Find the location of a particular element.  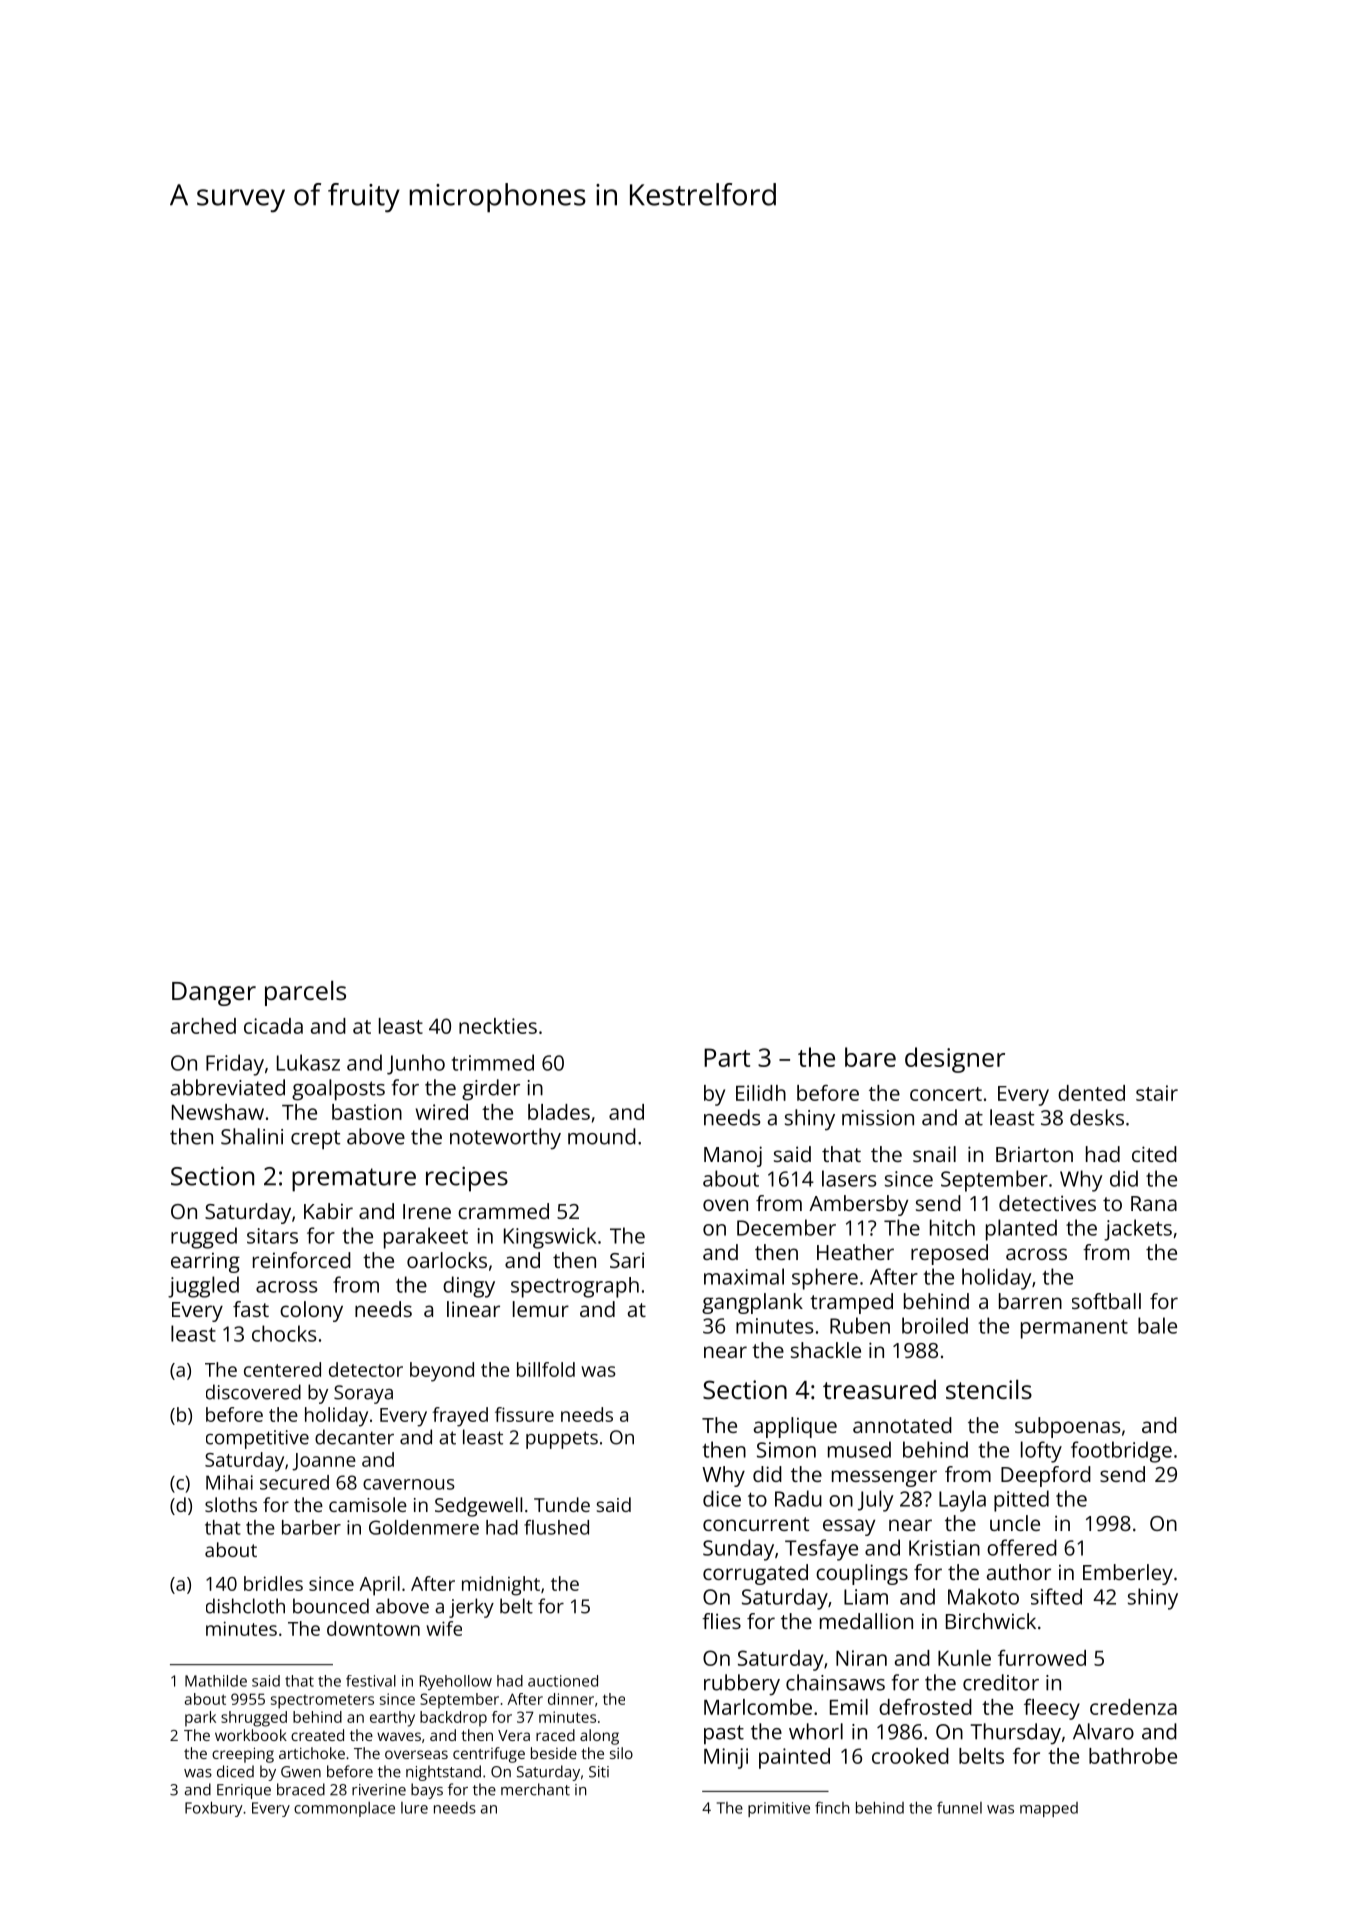

Eilidh is located at coordinates (761, 1093).
